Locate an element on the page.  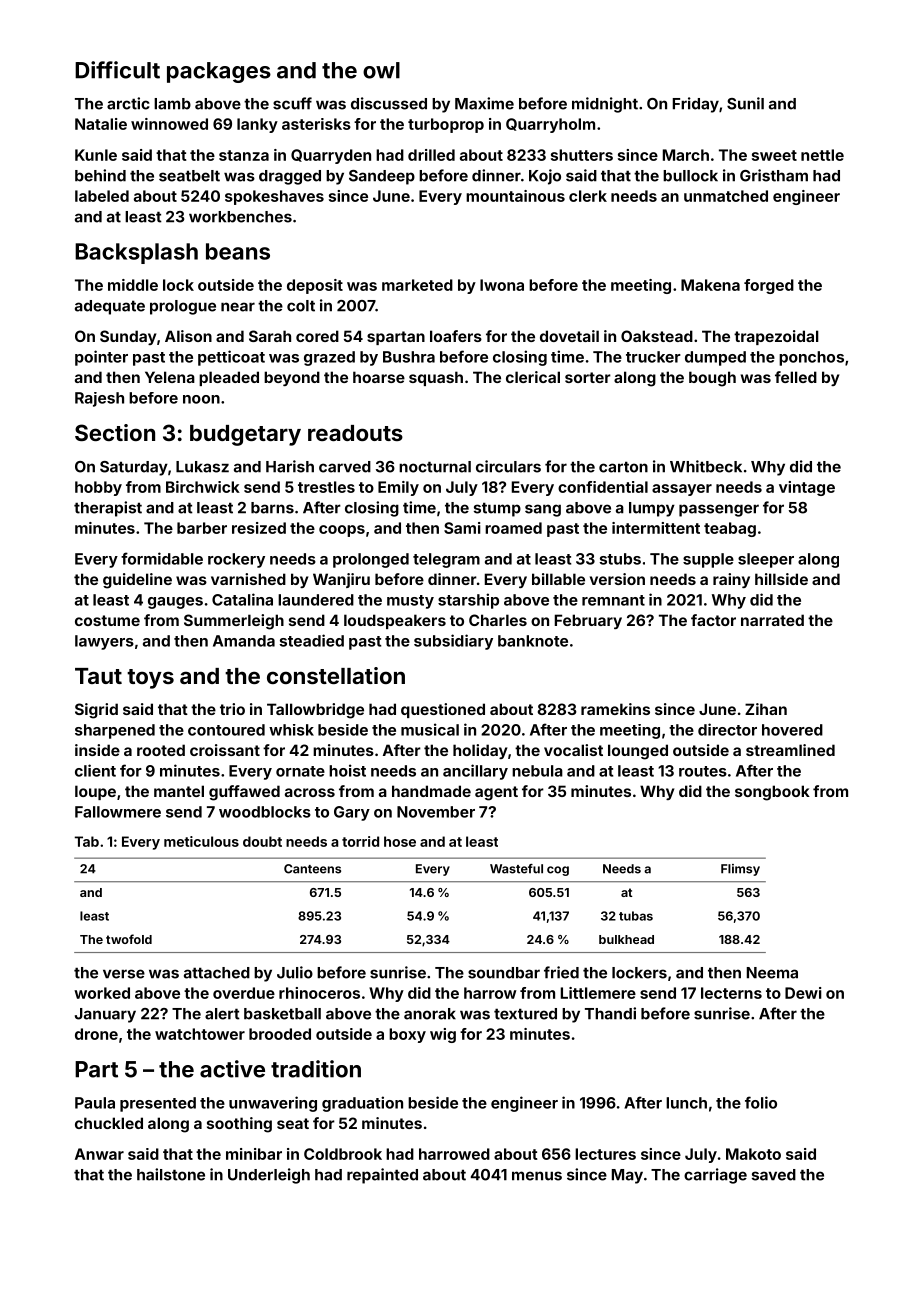
Coldbrook is located at coordinates (343, 1154).
